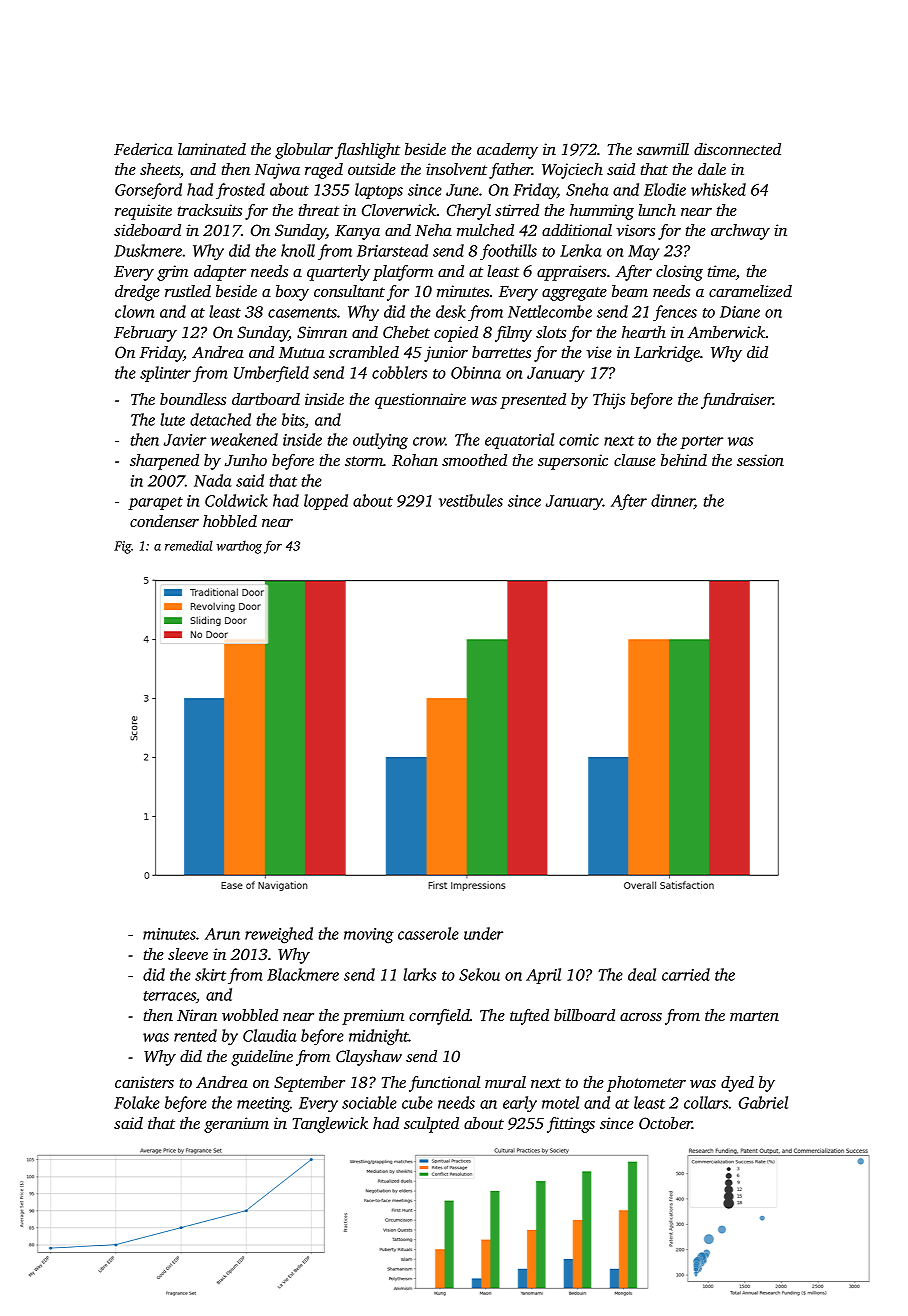  What do you see at coordinates (750, 291) in the image?
I see `caramelized` at bounding box center [750, 291].
